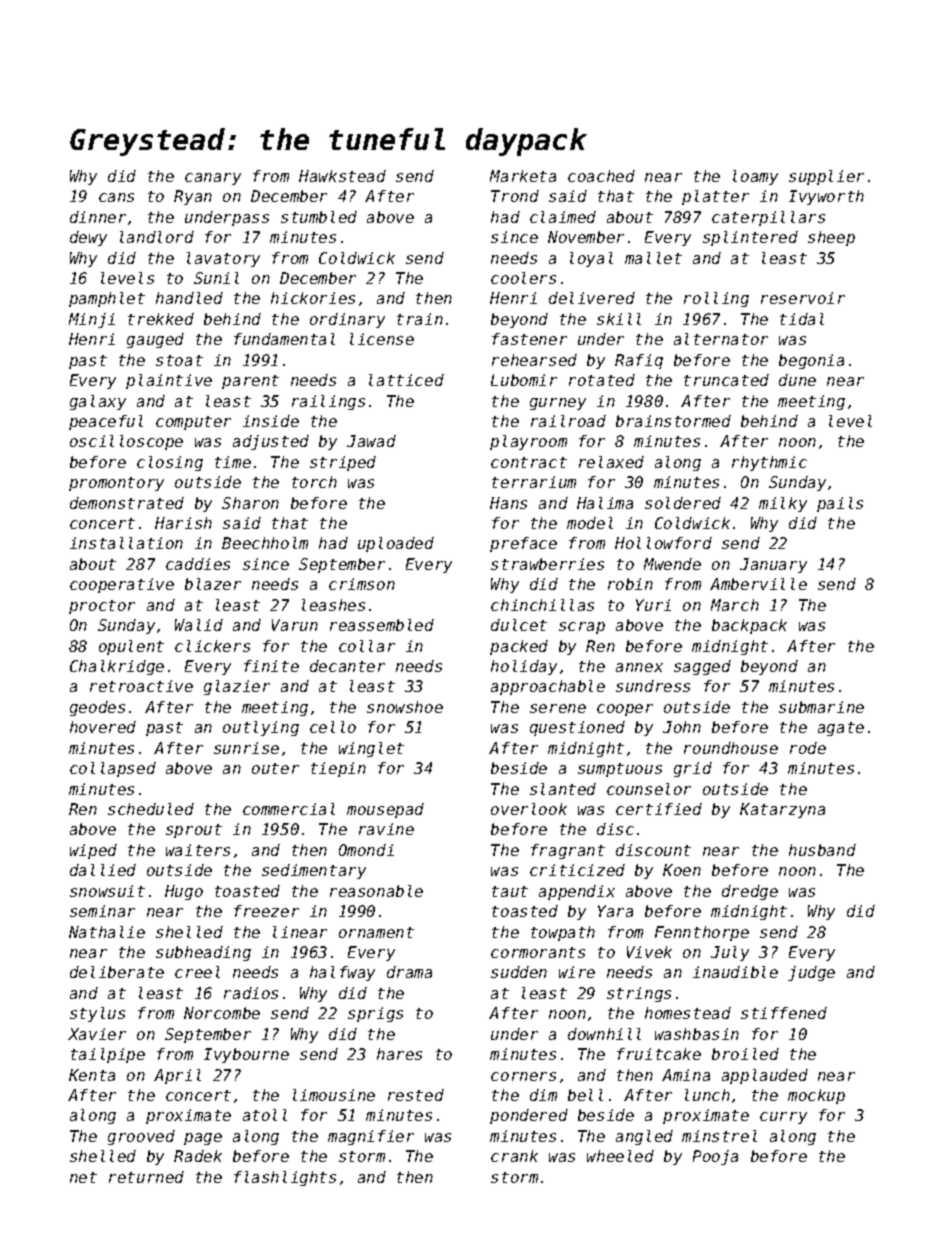 This image has width=952, height=1233. What do you see at coordinates (213, 584) in the image?
I see `blazer` at bounding box center [213, 584].
